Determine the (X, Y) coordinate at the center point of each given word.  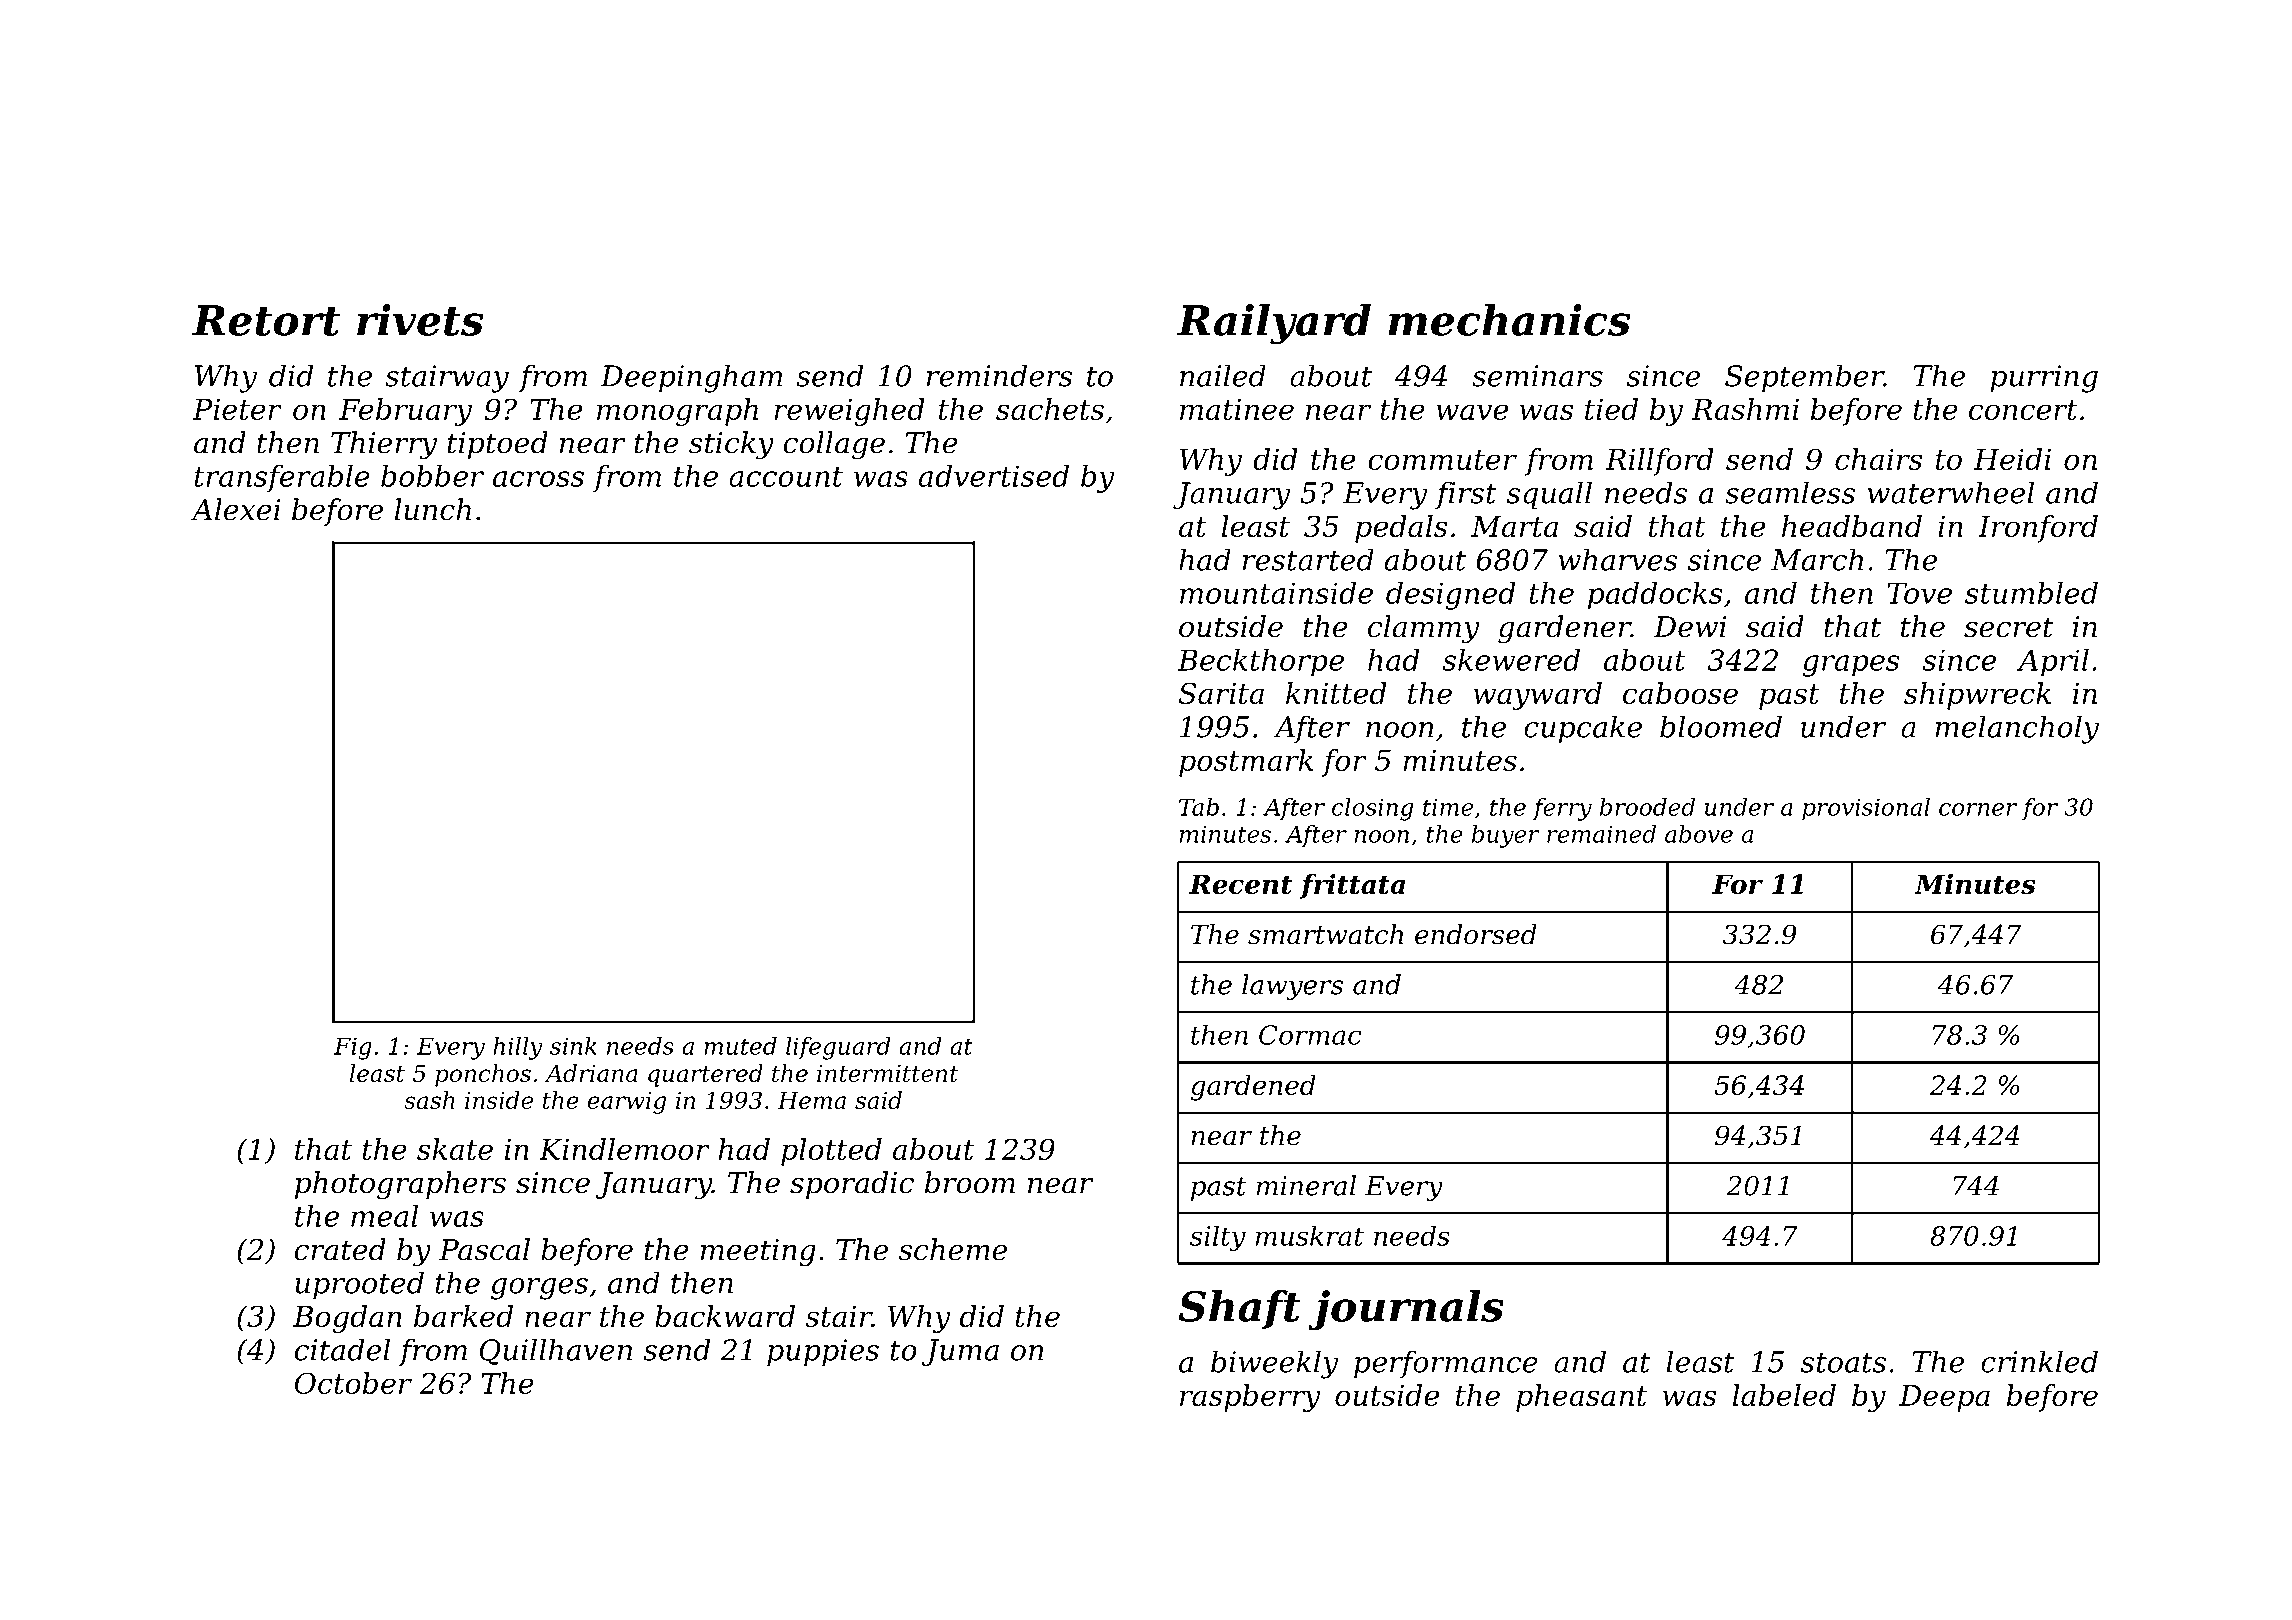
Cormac (1310, 1035)
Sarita (1221, 693)
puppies (823, 1352)
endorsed (1476, 934)
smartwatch (1325, 934)
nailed (1223, 375)
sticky (731, 445)
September (1804, 378)
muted (740, 1046)
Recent (1240, 884)
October (353, 1383)
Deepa (1944, 1398)
